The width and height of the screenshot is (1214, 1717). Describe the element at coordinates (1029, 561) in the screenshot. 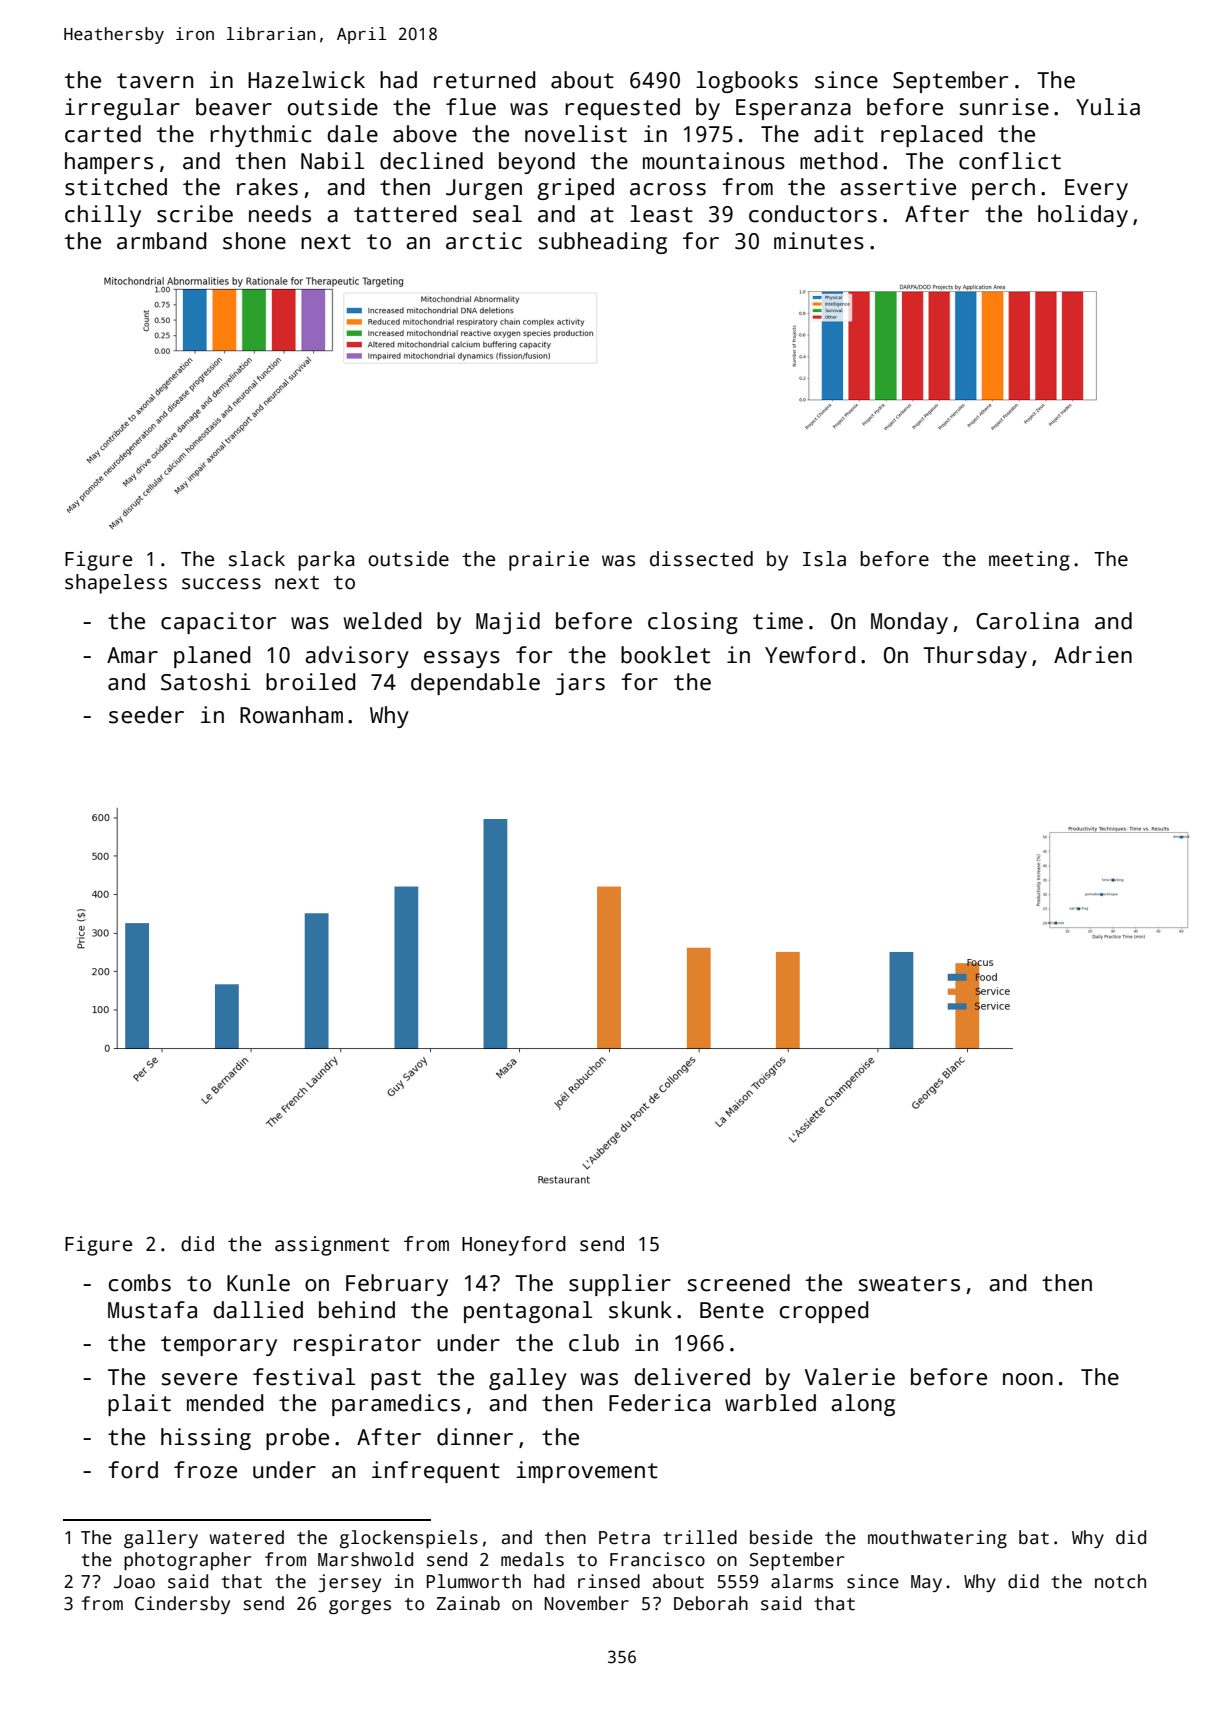

I see `meeting` at that location.
